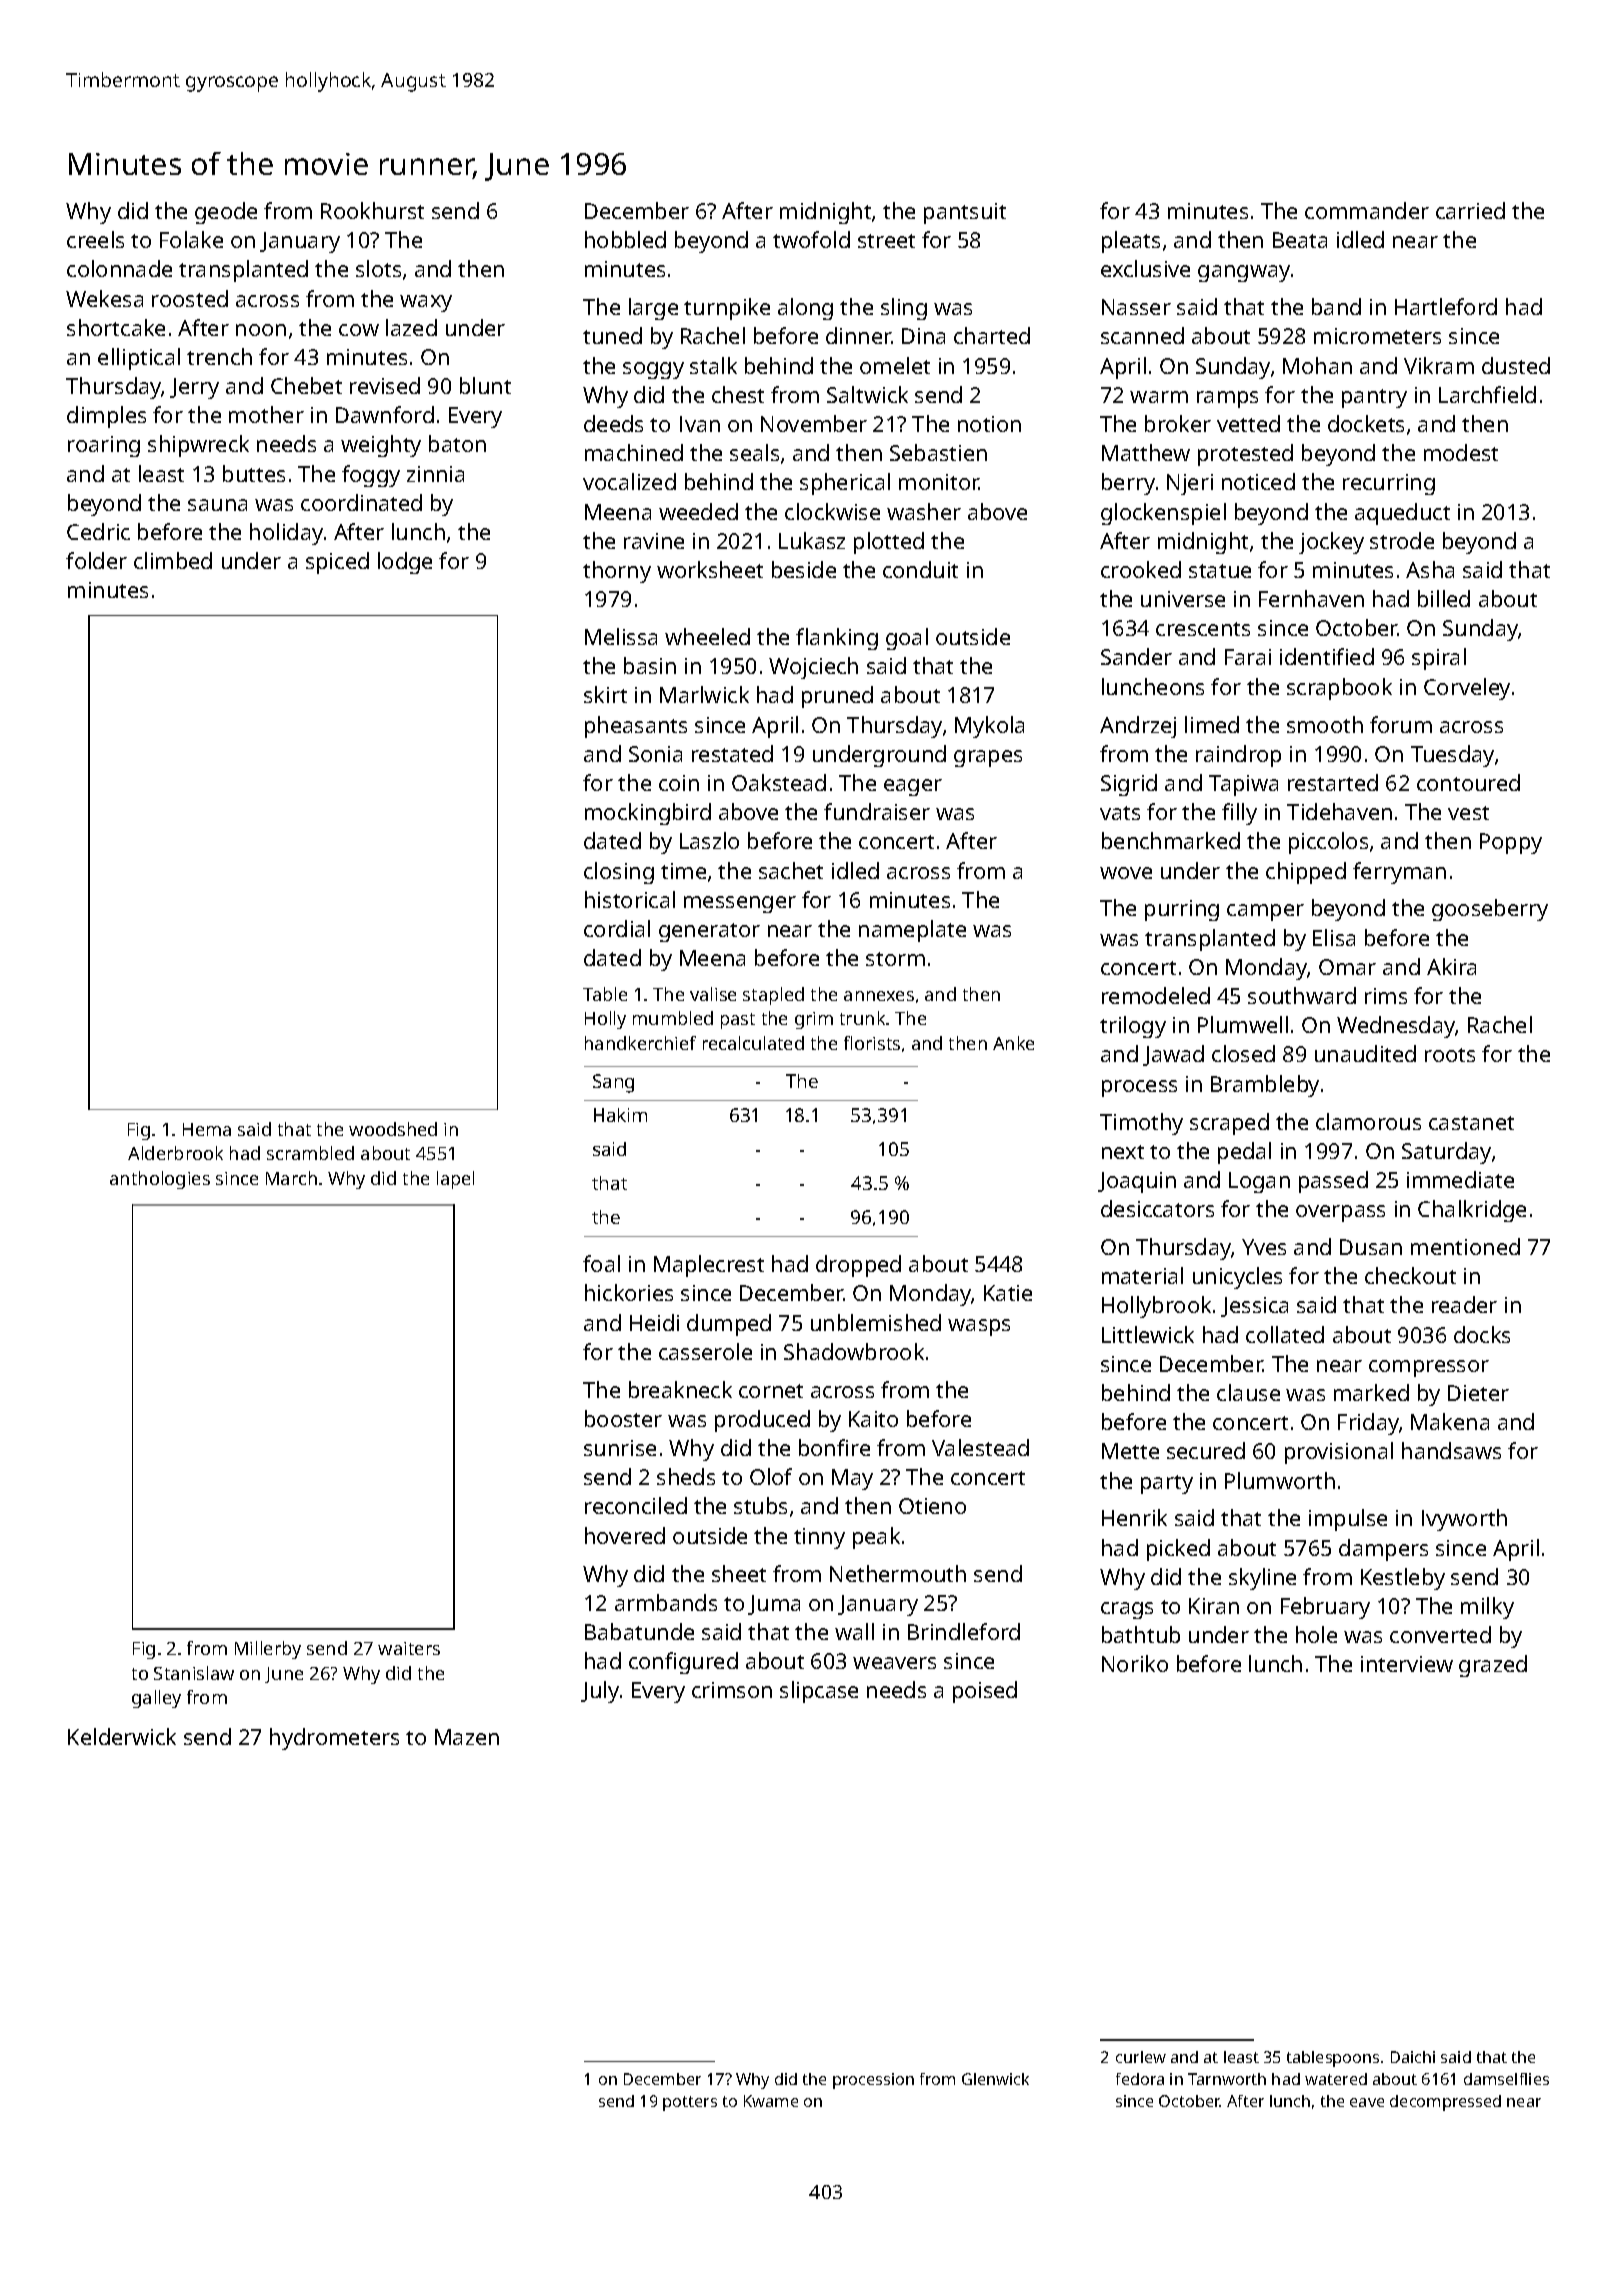  Describe the element at coordinates (191, 239) in the image. I see `Folake` at that location.
